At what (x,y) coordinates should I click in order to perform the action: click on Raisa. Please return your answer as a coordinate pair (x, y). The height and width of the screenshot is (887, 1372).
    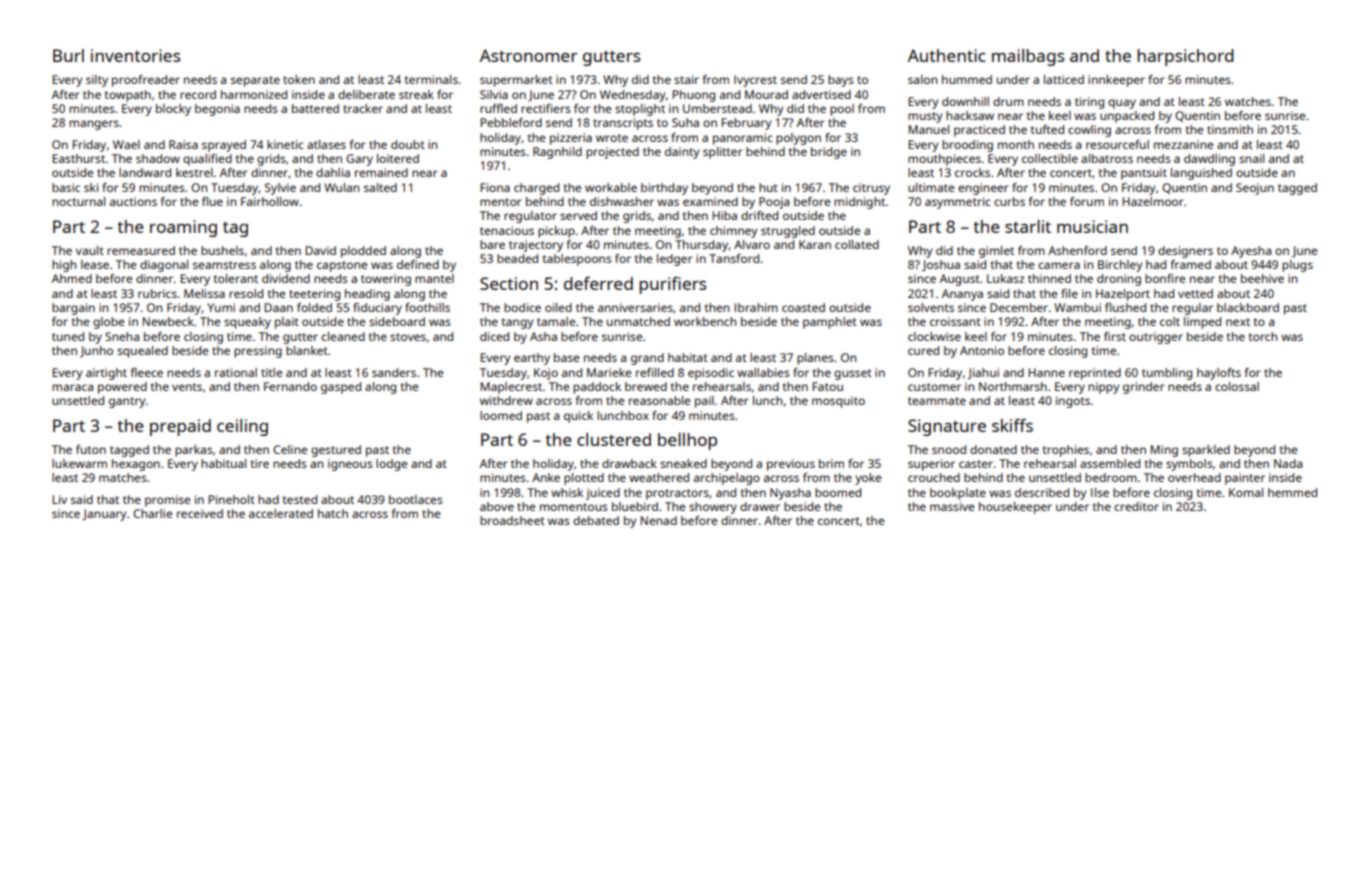
    Looking at the image, I should click on (183, 144).
